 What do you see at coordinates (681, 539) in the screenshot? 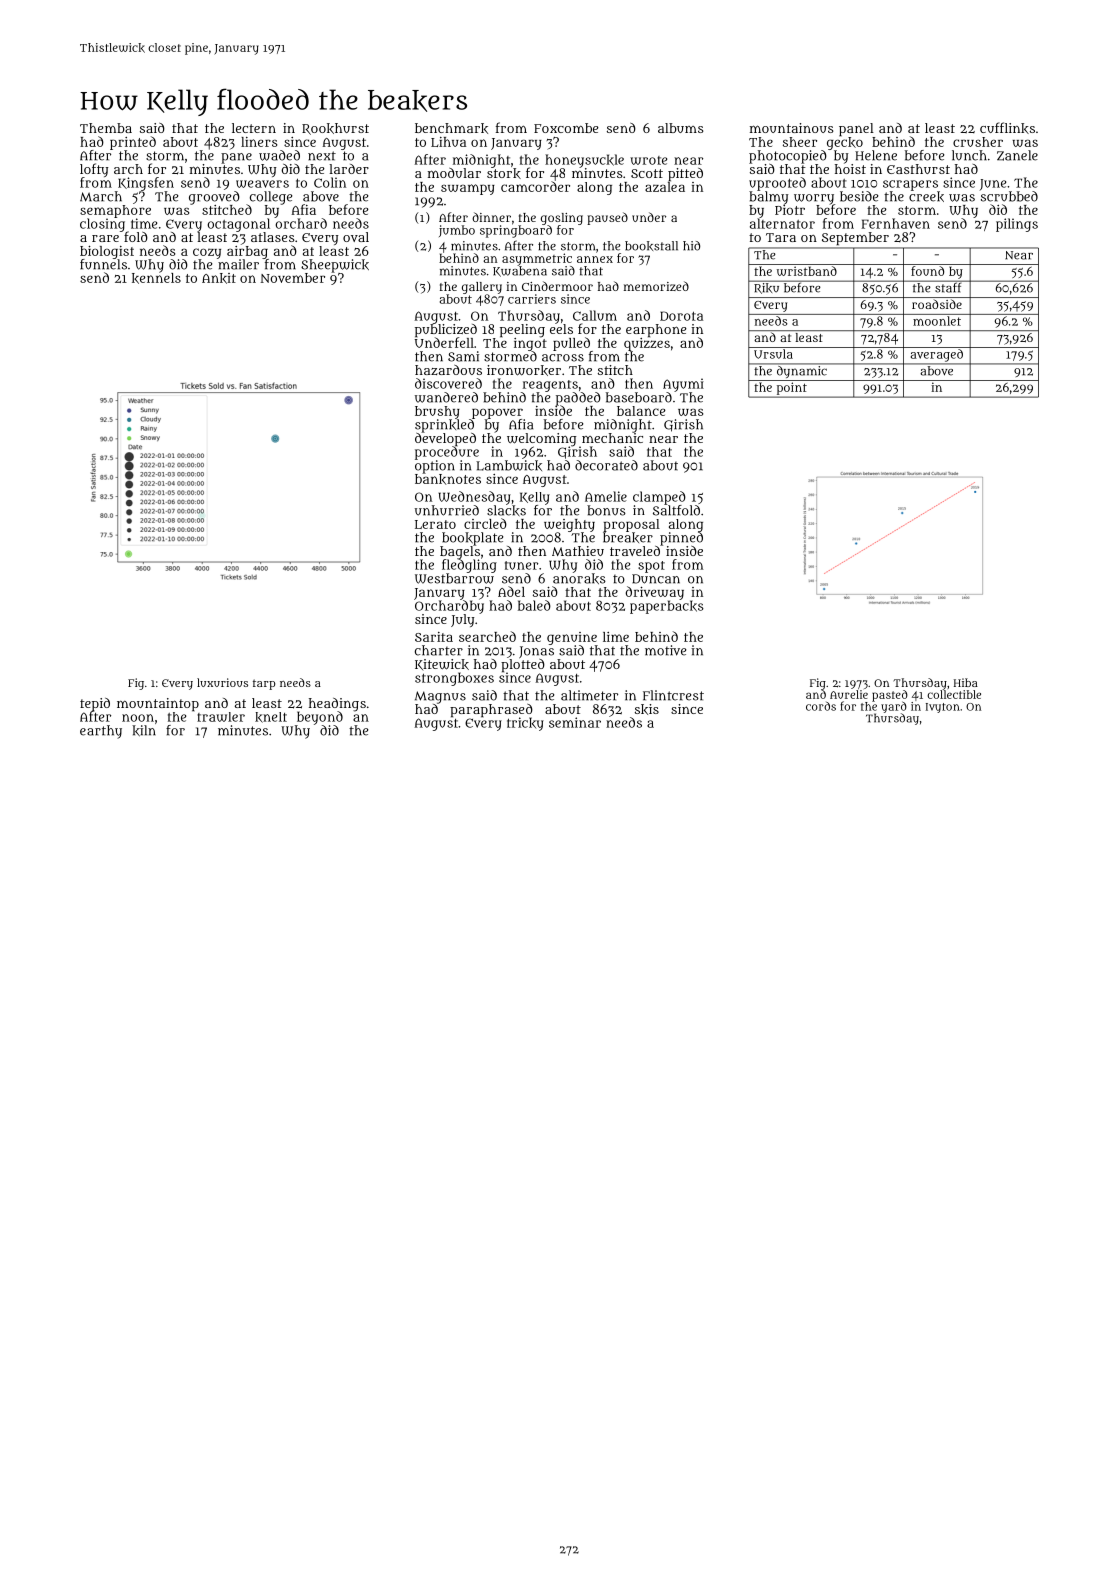
I see `pinned` at bounding box center [681, 539].
